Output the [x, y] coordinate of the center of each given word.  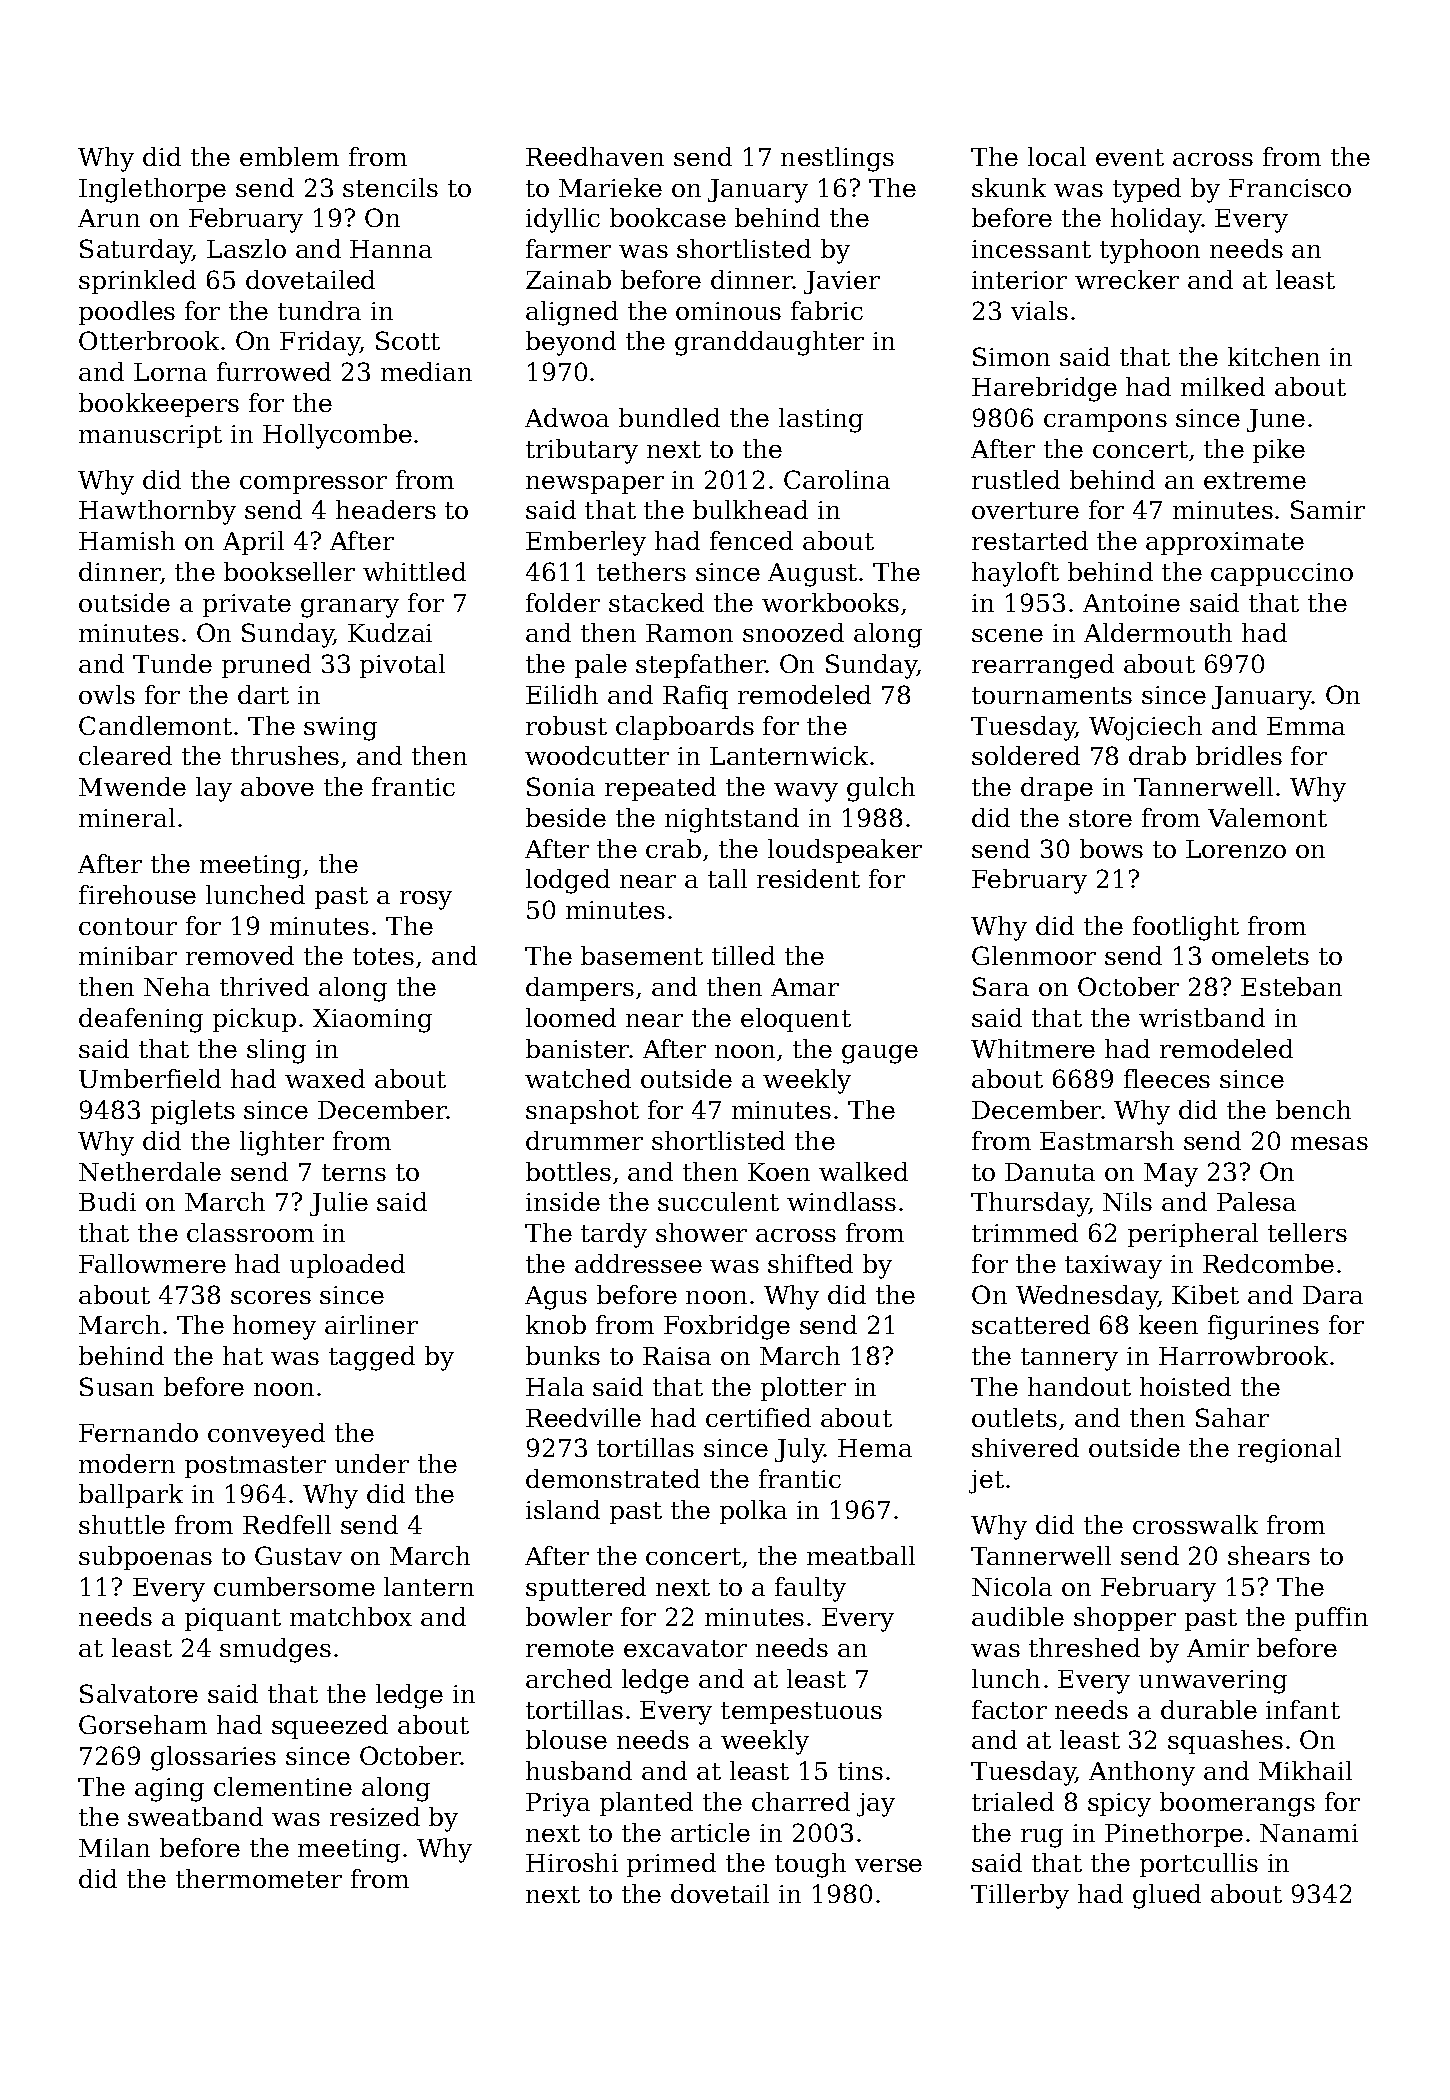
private [247, 605]
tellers [1307, 1232]
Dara [1333, 1295]
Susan [117, 1386]
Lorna [170, 372]
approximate [1225, 543]
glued [1167, 1896]
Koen [779, 1172]
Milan [114, 1847]
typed [1147, 190]
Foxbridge [727, 1327]
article [710, 1832]
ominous [728, 311]
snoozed [793, 632]
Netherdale [150, 1171]
